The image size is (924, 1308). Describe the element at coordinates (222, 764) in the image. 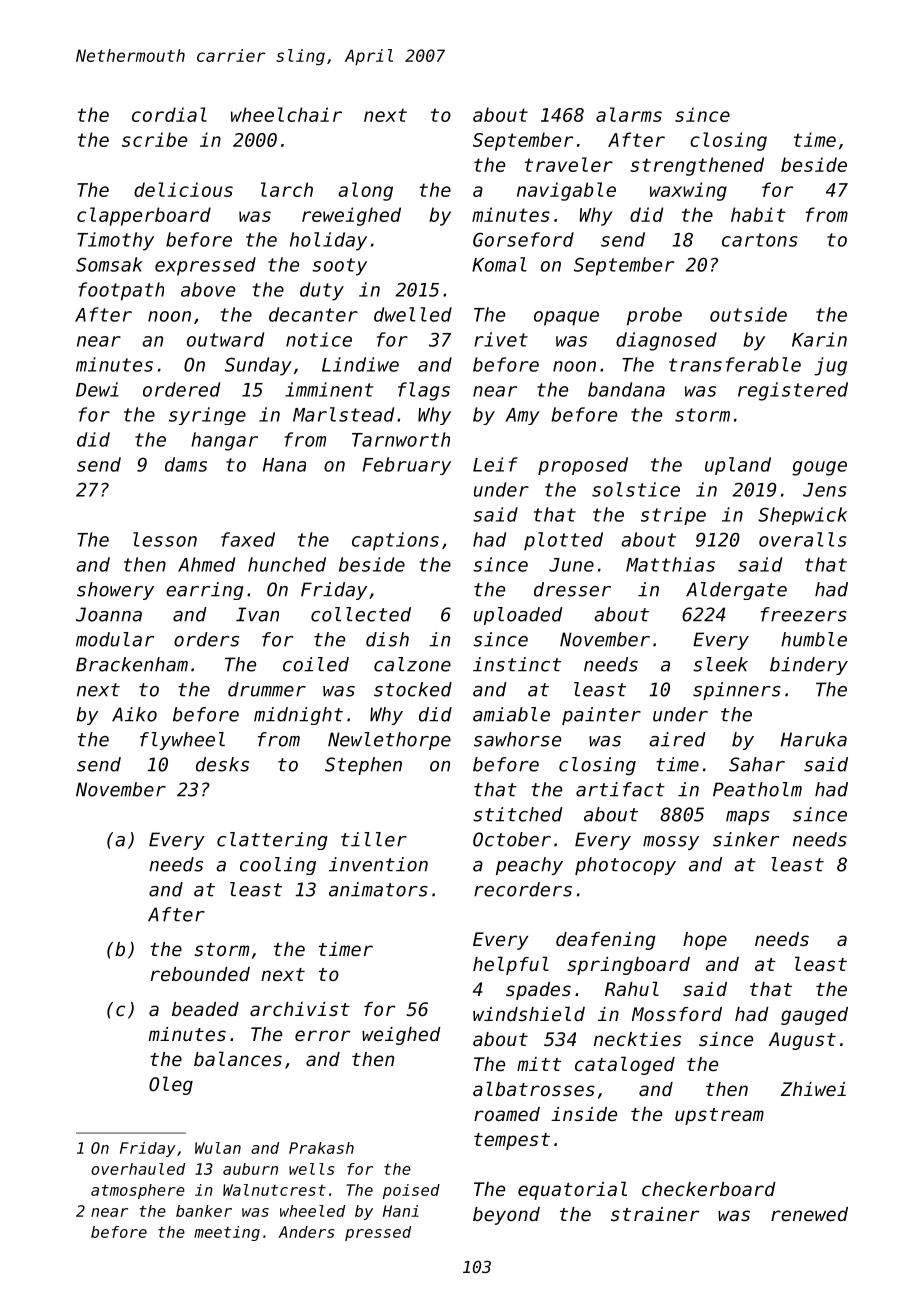

I see `desks` at that location.
